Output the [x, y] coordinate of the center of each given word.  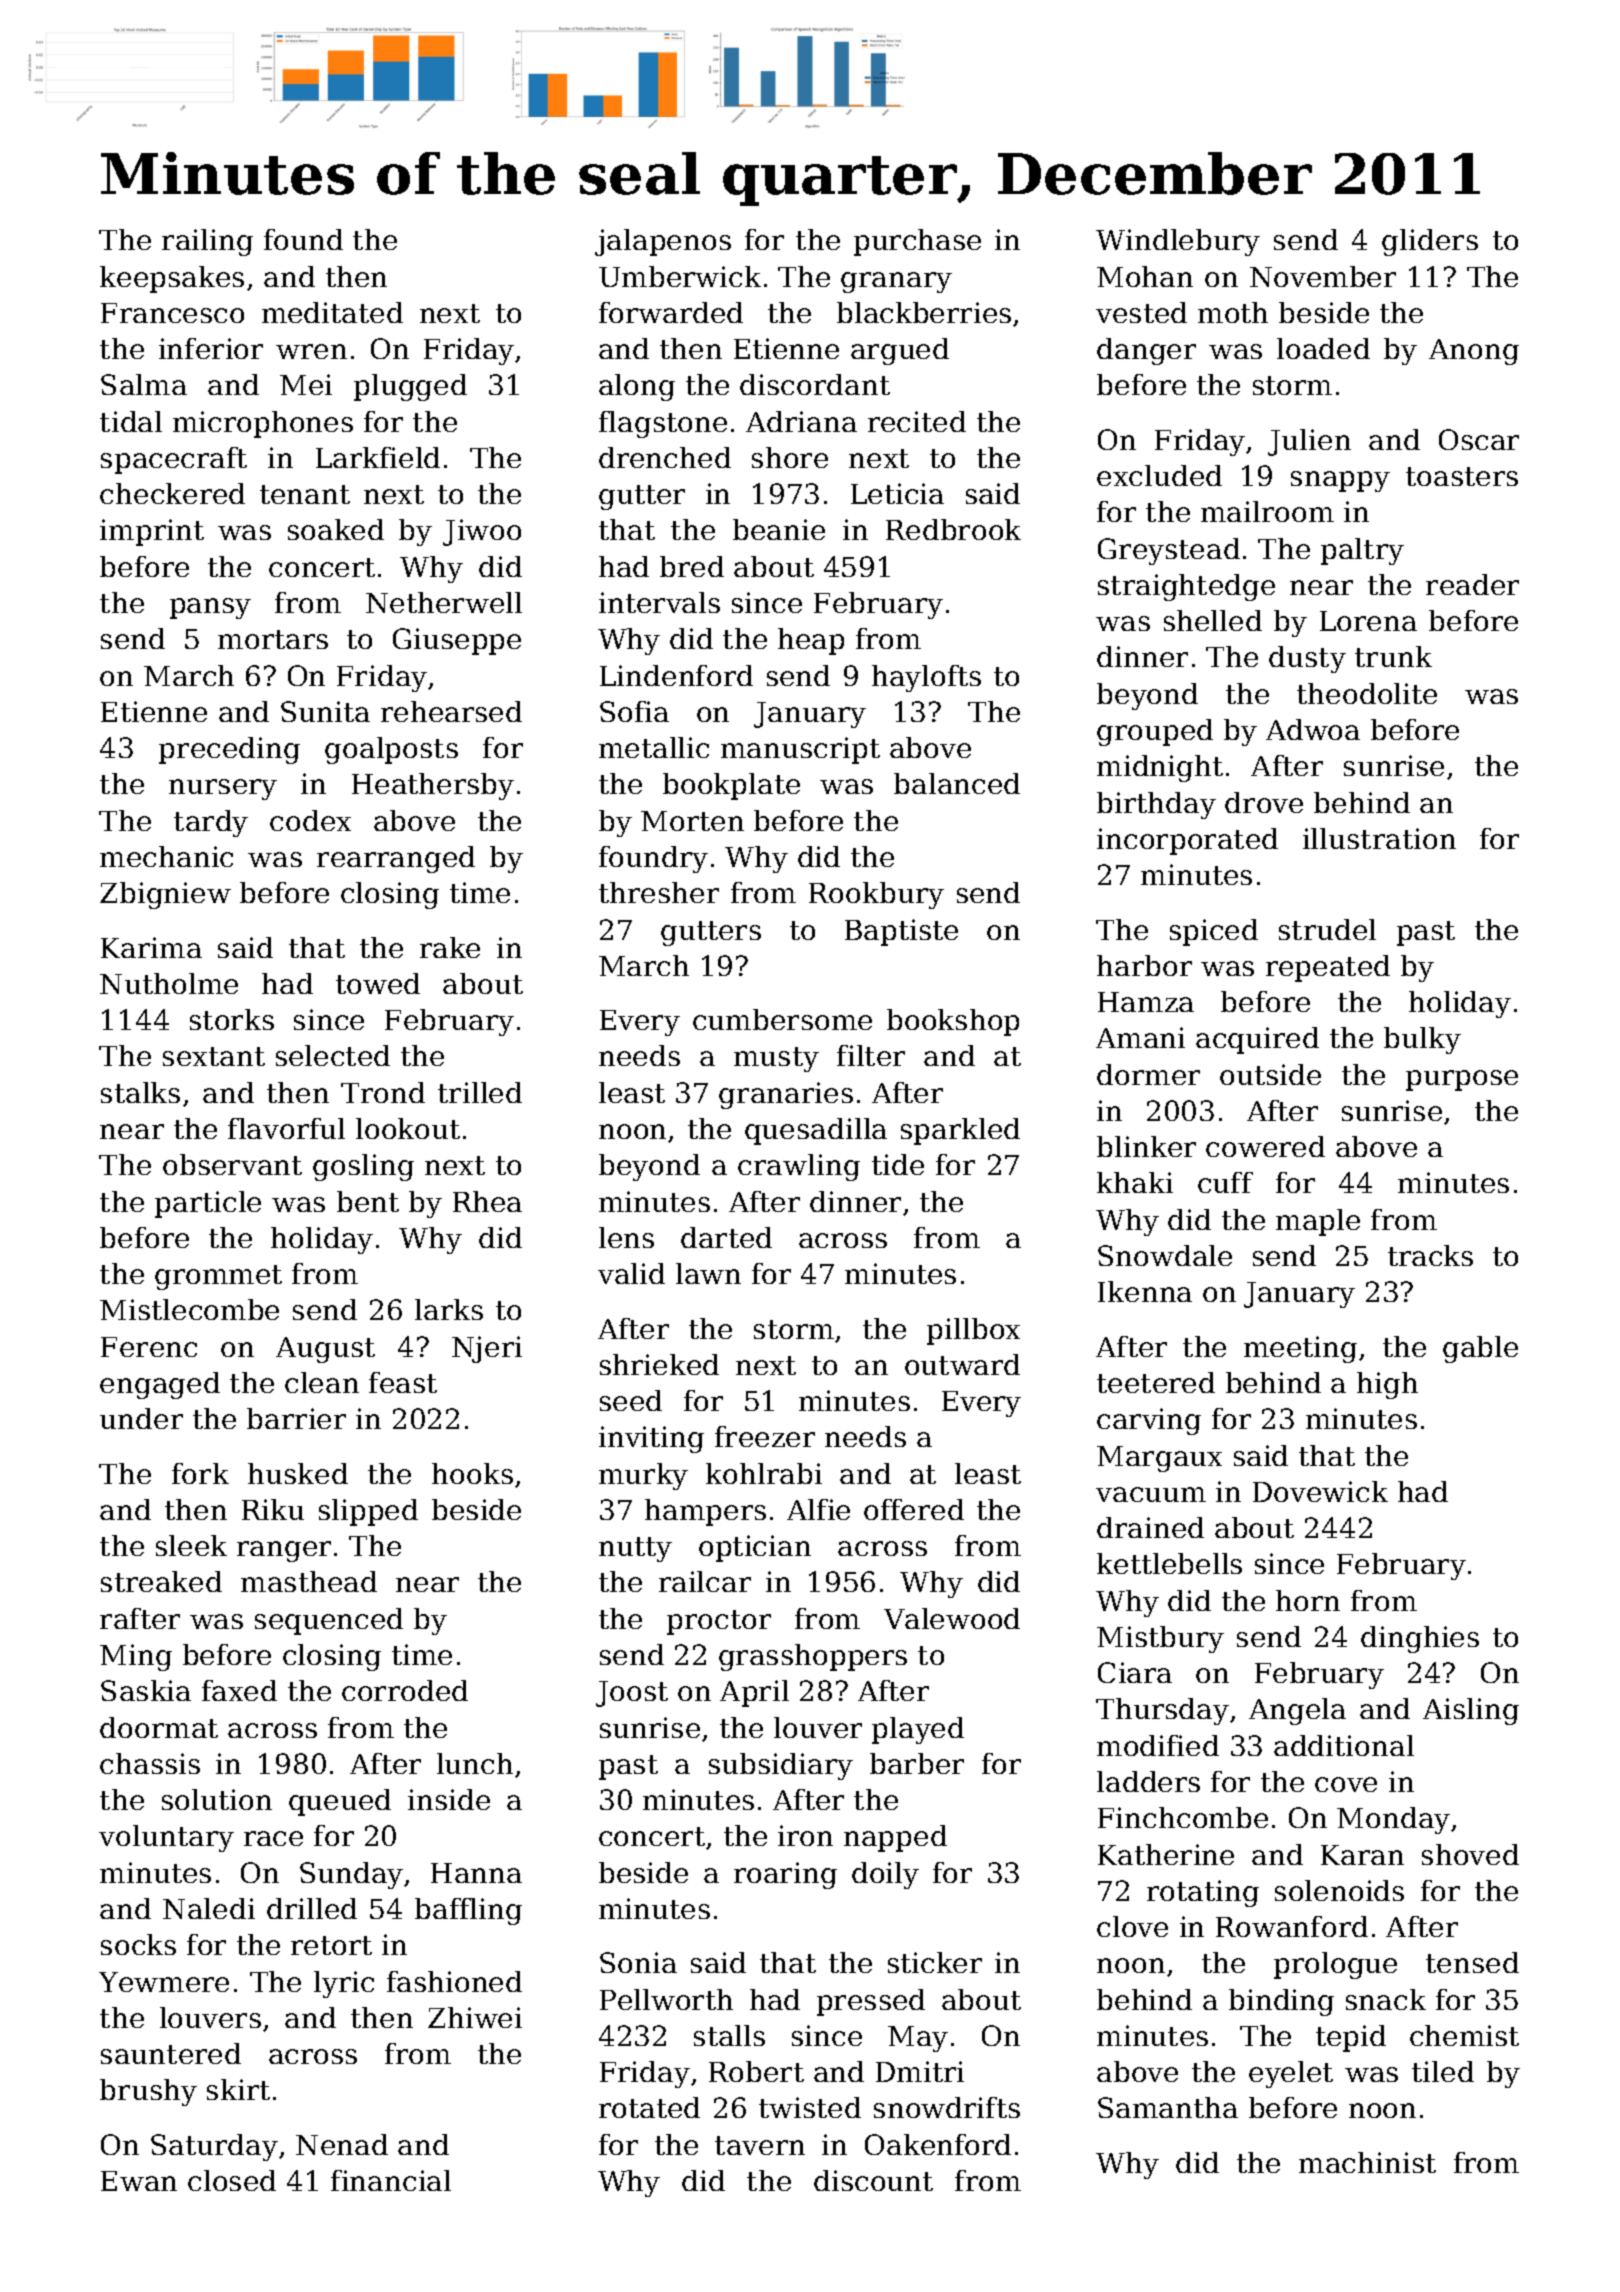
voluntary [166, 1838]
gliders [1430, 242]
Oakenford [938, 2144]
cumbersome [782, 1019]
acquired [1257, 1040]
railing [207, 242]
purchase [917, 242]
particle [208, 1204]
